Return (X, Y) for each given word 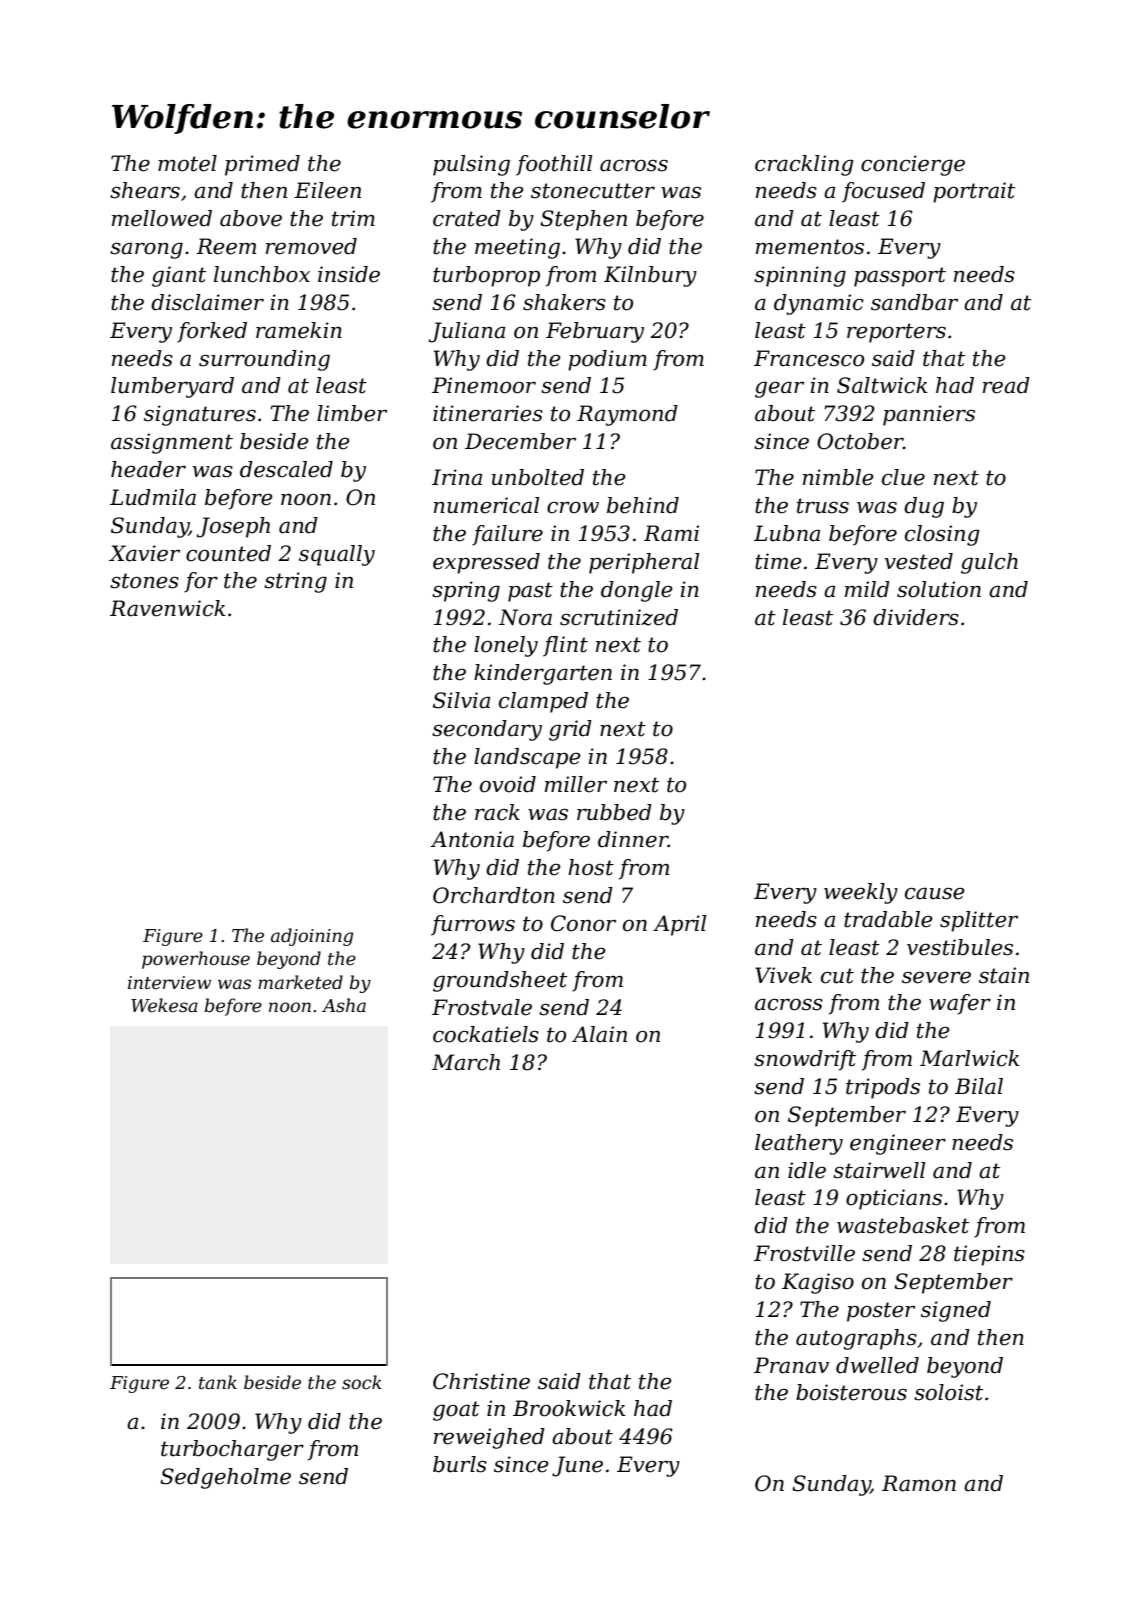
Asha (344, 1005)
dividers (916, 617)
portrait (974, 192)
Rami (671, 533)
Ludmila (153, 497)
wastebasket (903, 1225)
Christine (481, 1381)
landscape (527, 758)
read (1006, 385)
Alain (599, 1034)
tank (218, 1382)
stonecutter (593, 191)
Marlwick (969, 1058)
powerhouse (196, 960)
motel (187, 163)
